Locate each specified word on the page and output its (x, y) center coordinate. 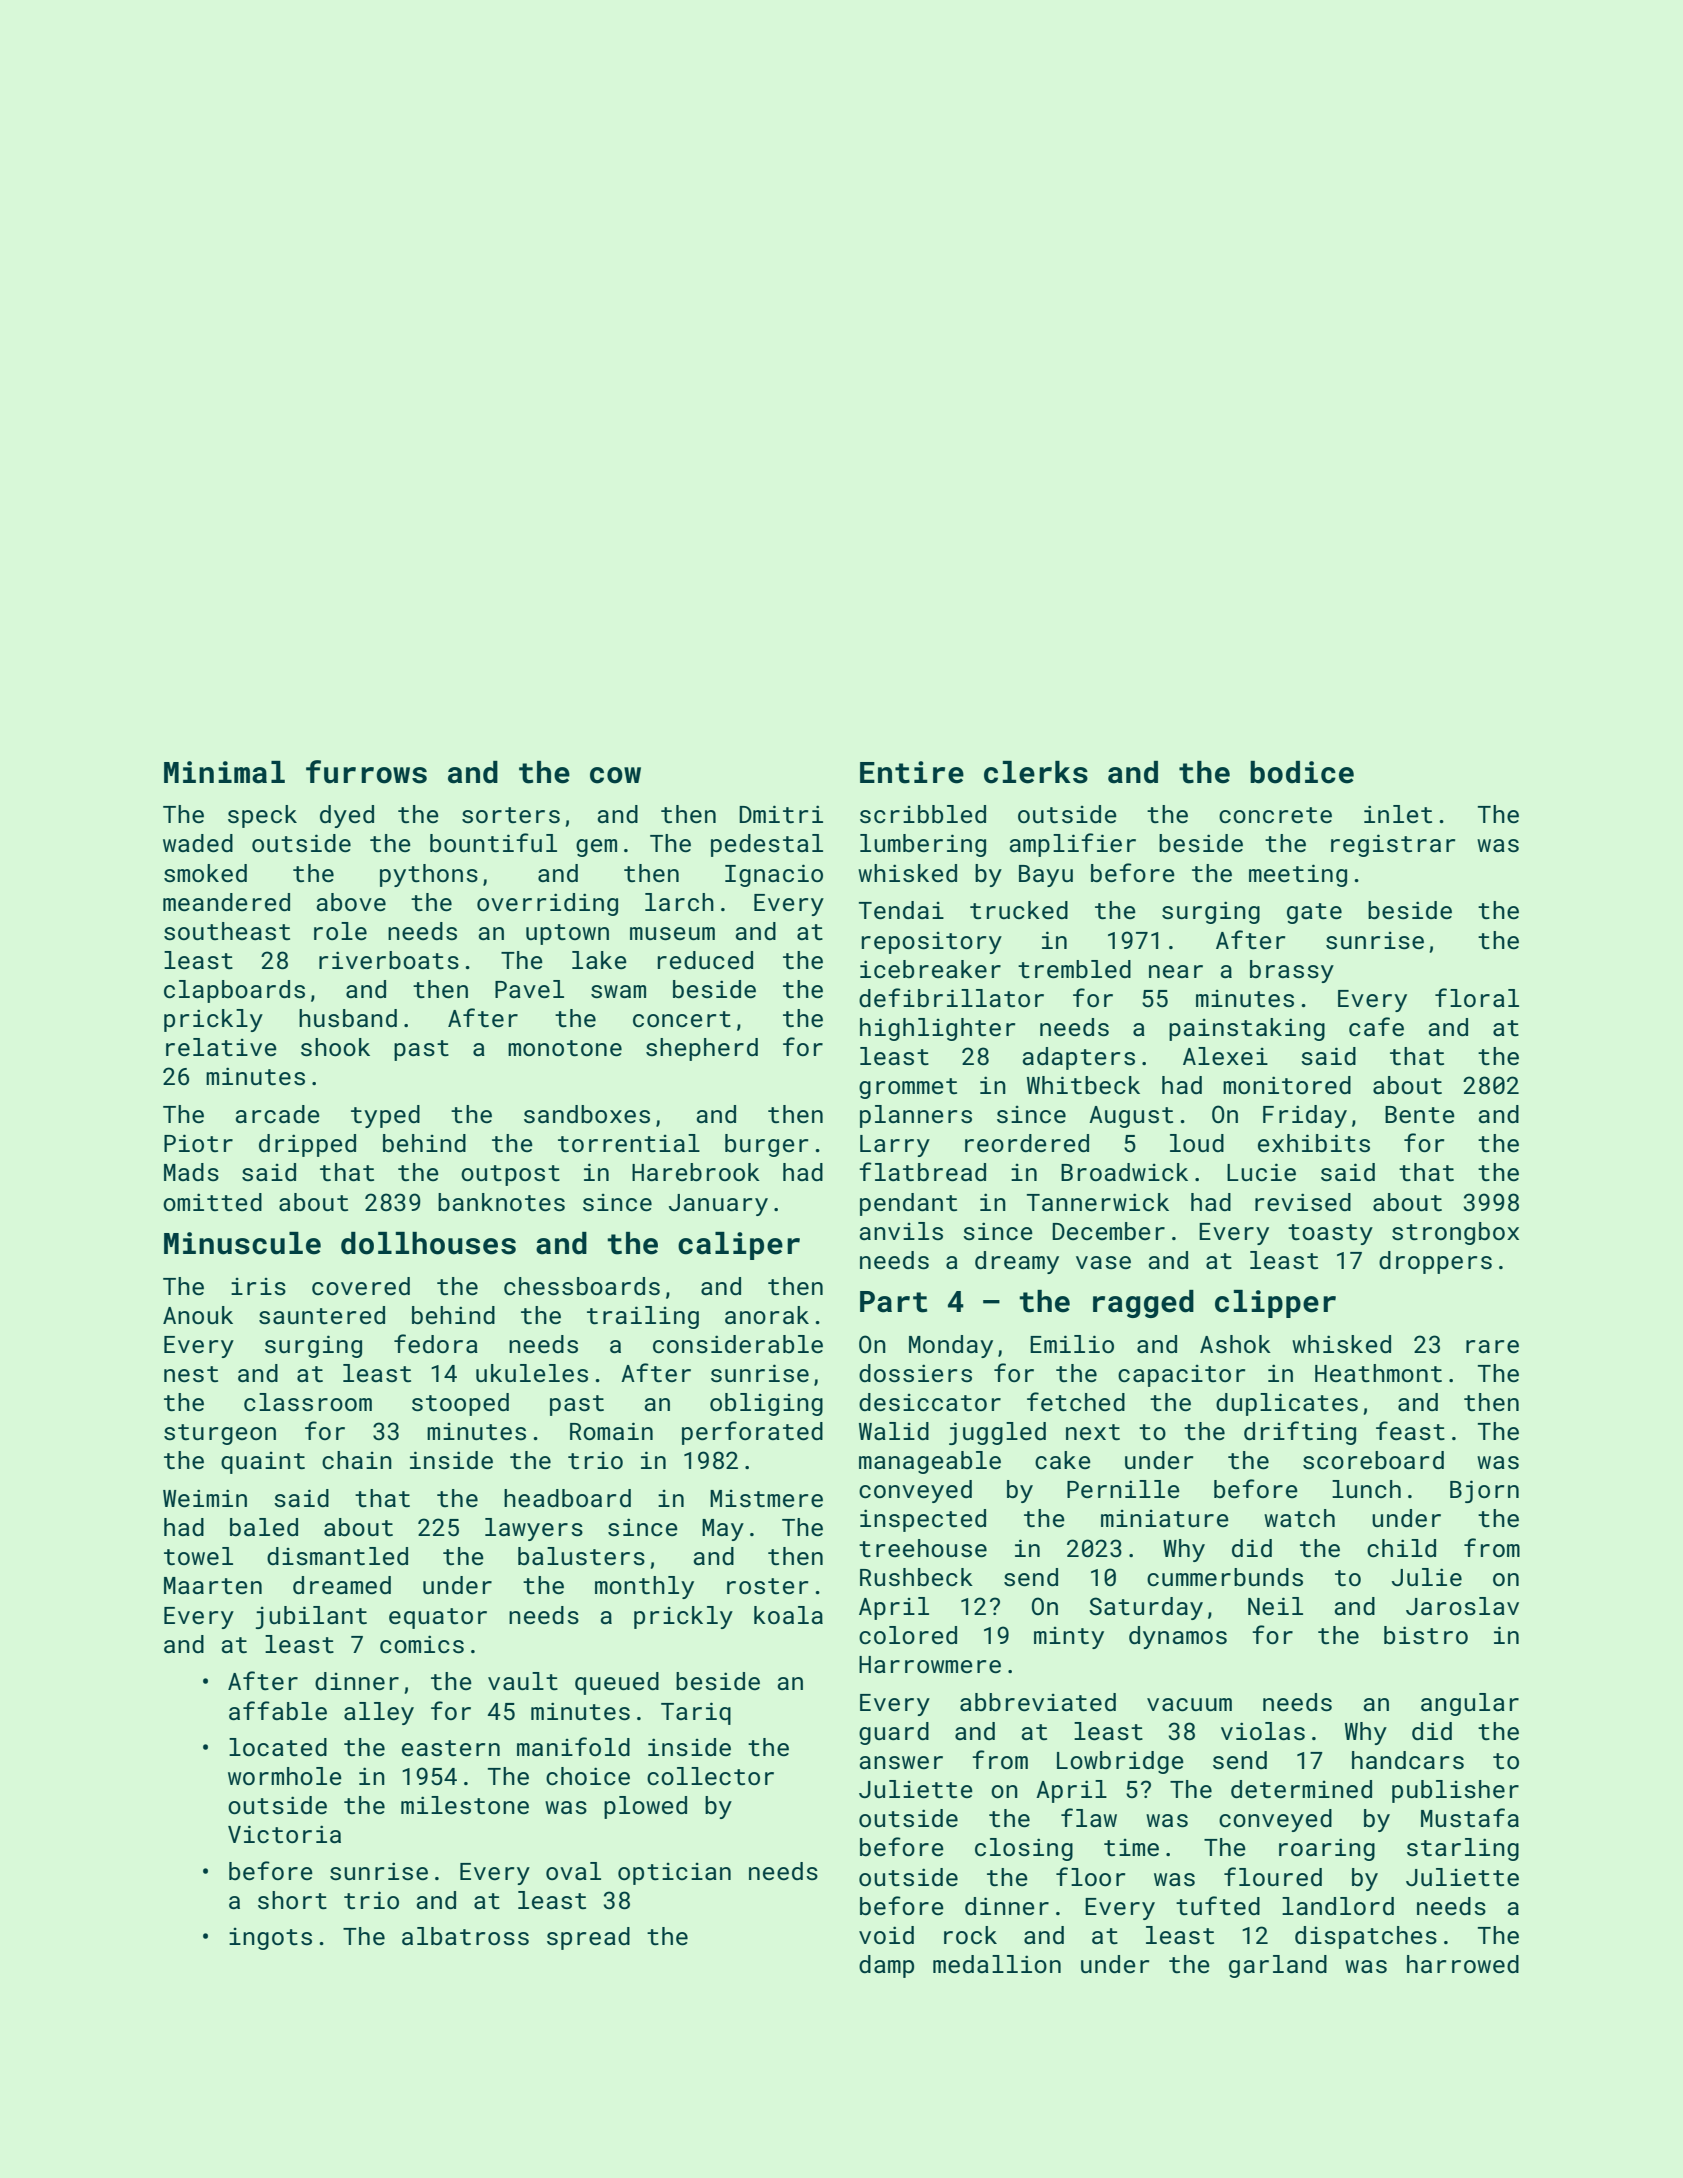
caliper (739, 1246)
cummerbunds (1225, 1577)
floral (1477, 997)
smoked (205, 873)
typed (385, 1116)
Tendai (901, 910)
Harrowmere (930, 1664)
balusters (581, 1556)
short (292, 1900)
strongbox (1455, 1233)
